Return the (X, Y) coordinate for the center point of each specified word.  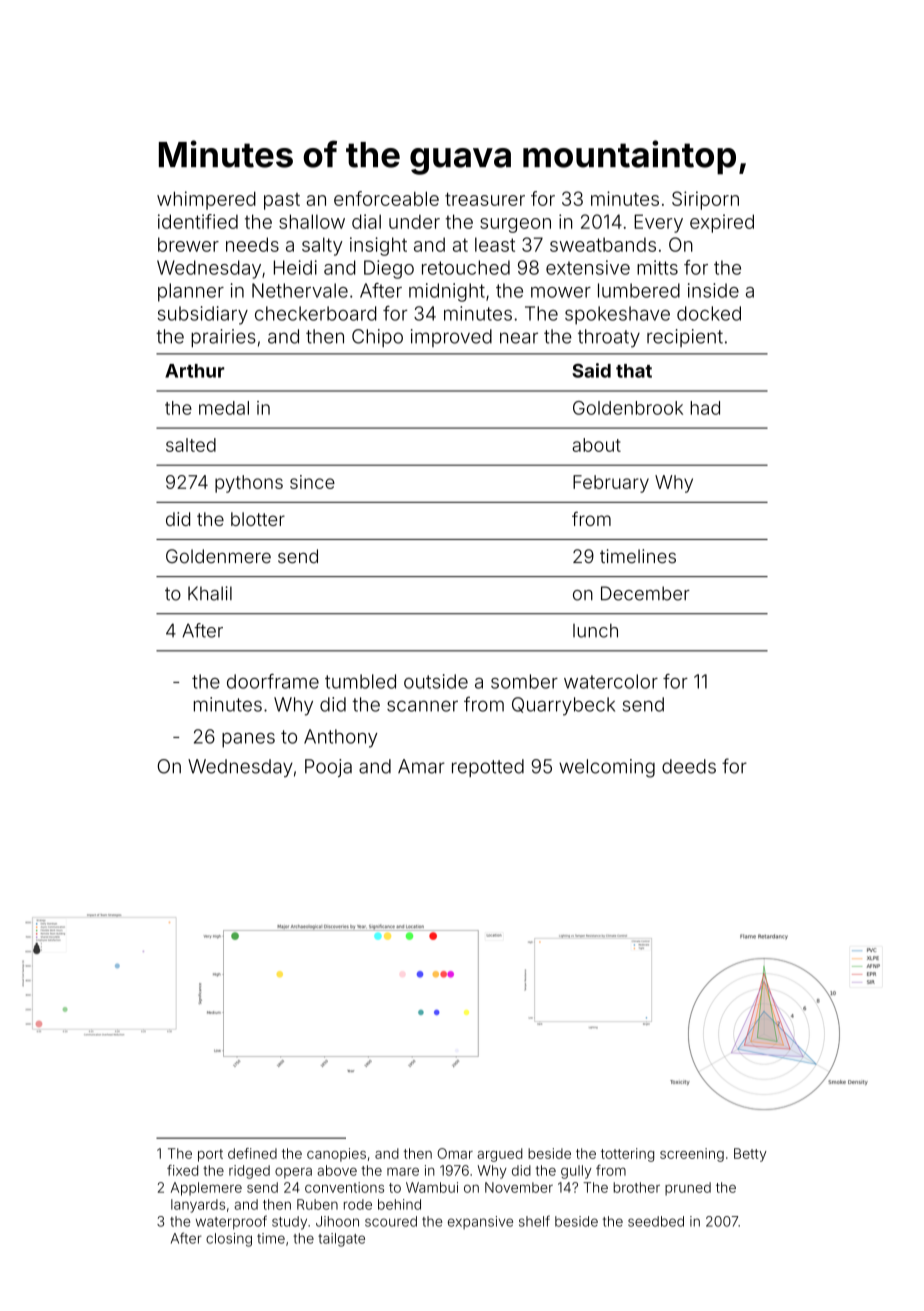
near (519, 338)
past (282, 201)
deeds (689, 766)
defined (252, 1153)
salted (191, 445)
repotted (488, 768)
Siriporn (705, 200)
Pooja (328, 768)
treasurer (485, 199)
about (596, 445)
